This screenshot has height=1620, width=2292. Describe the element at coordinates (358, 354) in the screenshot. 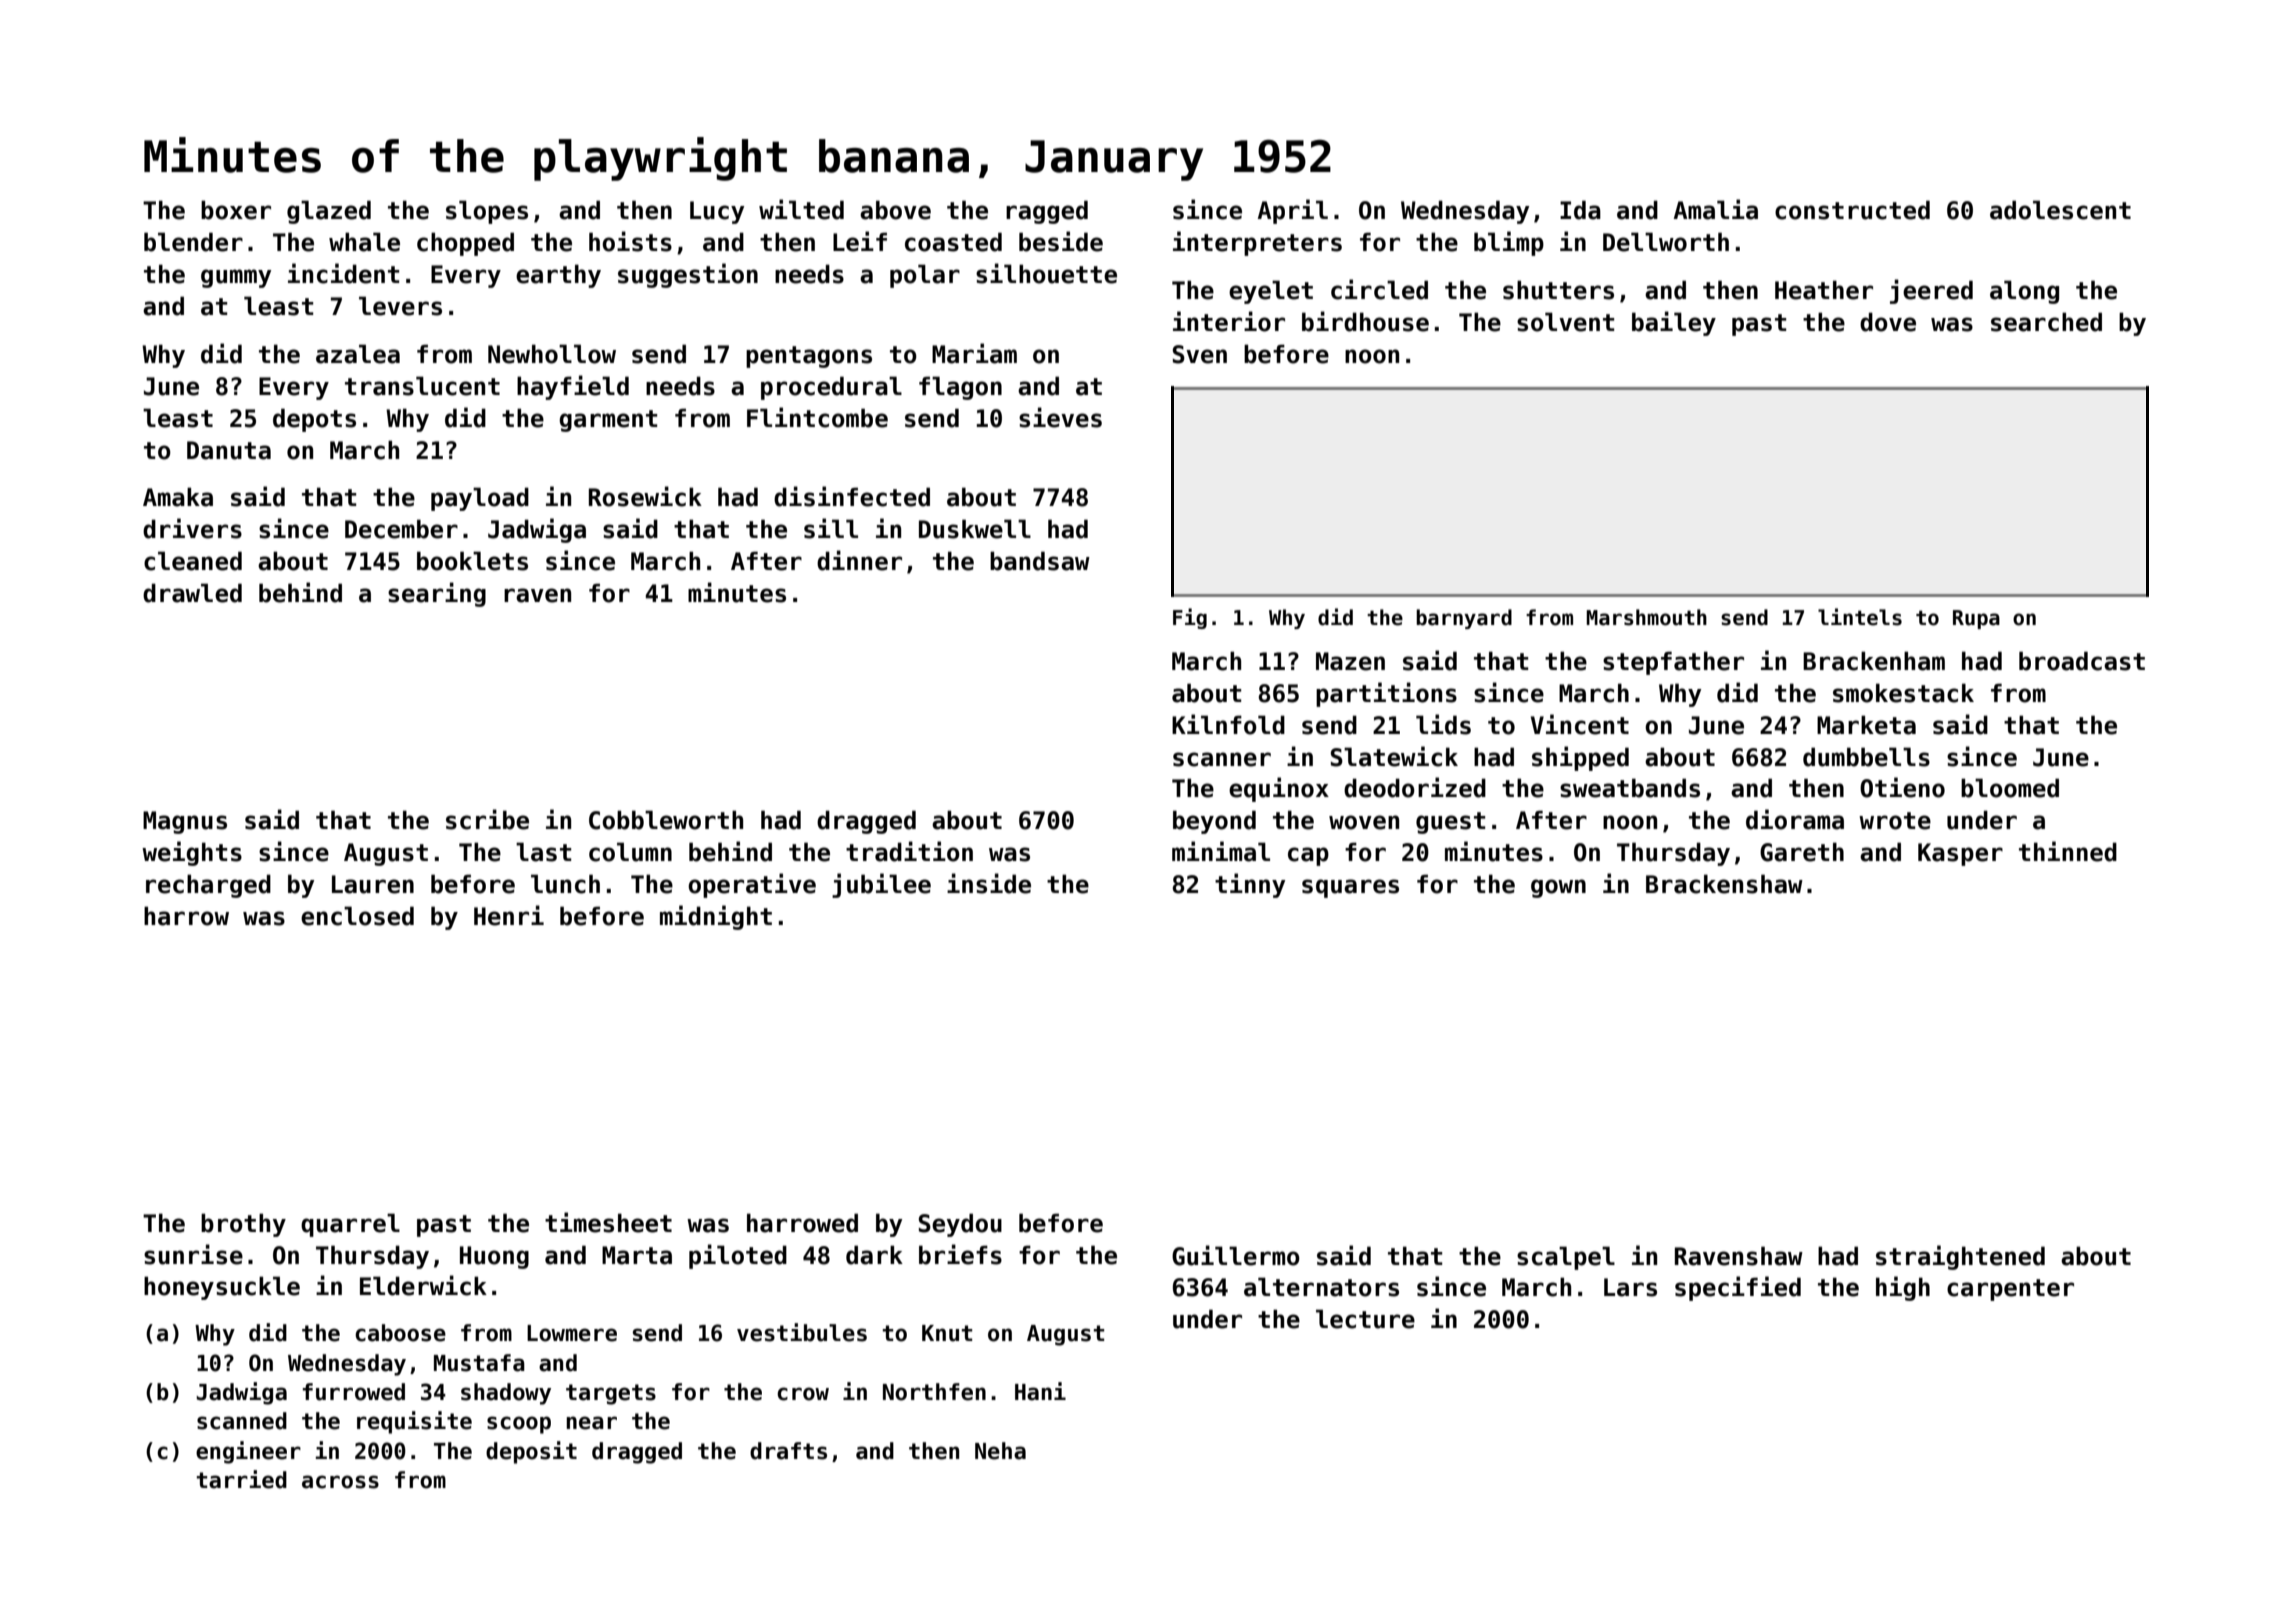

I see `azalea` at that location.
